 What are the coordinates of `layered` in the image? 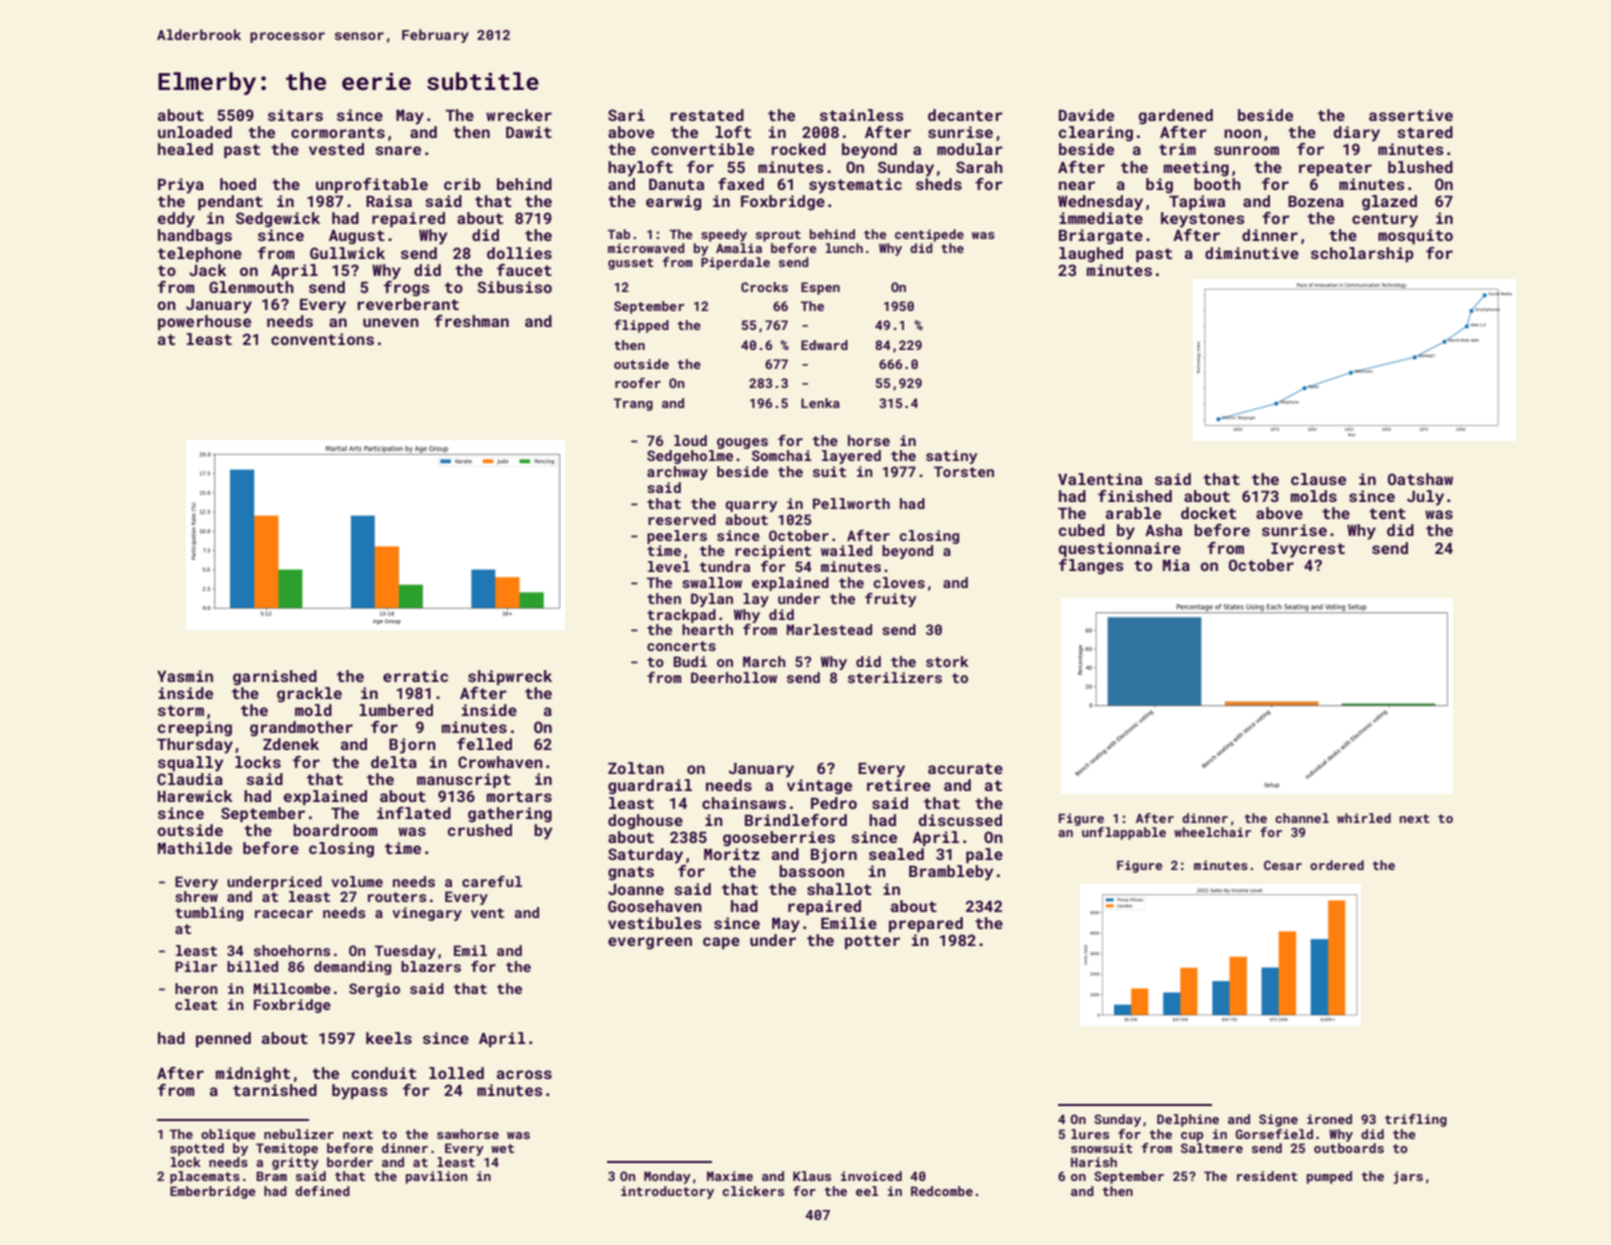 It's located at (851, 457).
